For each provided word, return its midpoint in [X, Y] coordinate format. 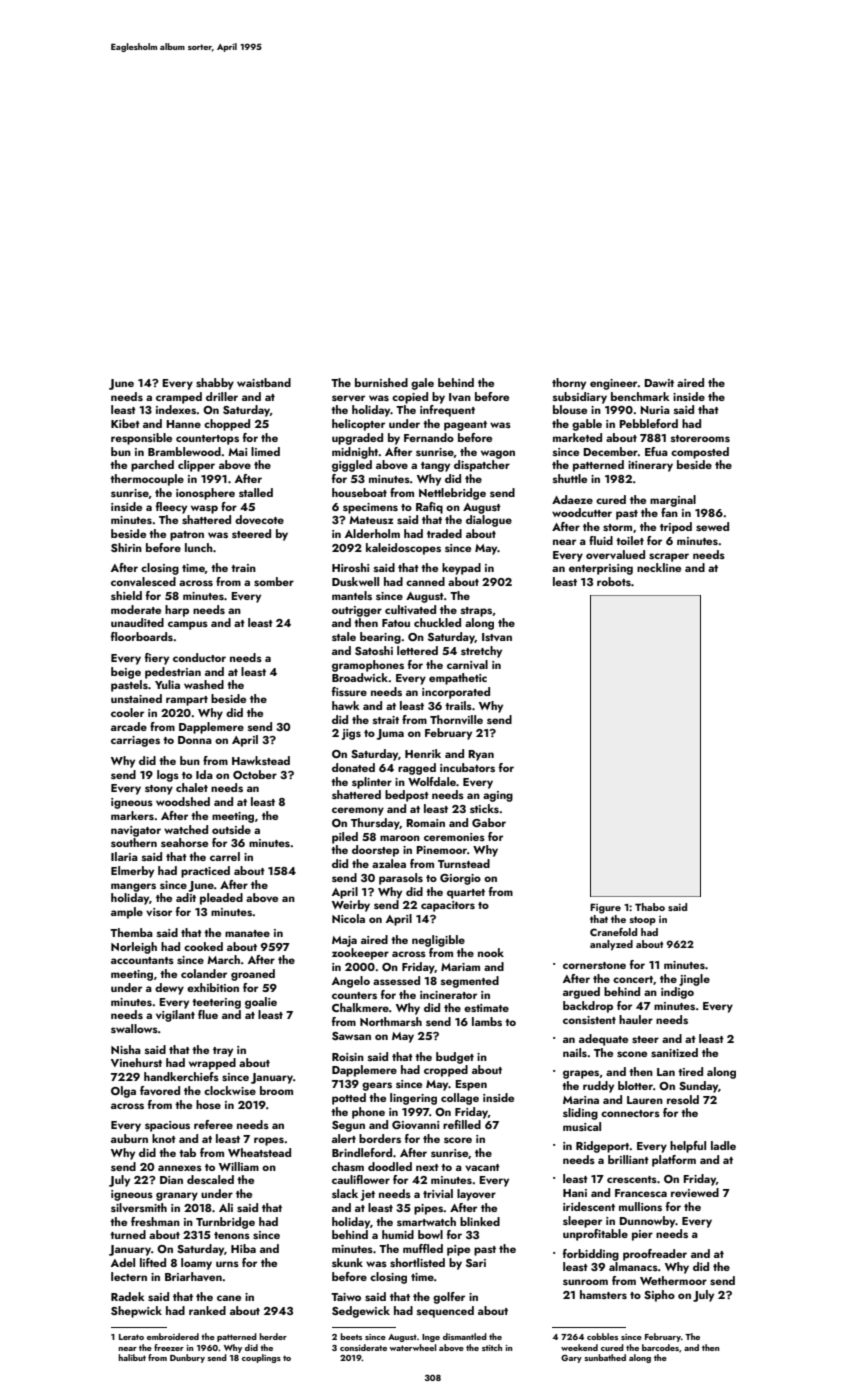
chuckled [437, 622]
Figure [605, 908]
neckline [659, 567]
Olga [123, 1092]
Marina [581, 1100]
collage [460, 1099]
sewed [712, 526]
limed [265, 451]
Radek [128, 1296]
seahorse [184, 842]
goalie [261, 1003]
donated [353, 767]
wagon [498, 454]
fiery [157, 659]
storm [617, 527]
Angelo [351, 982]
